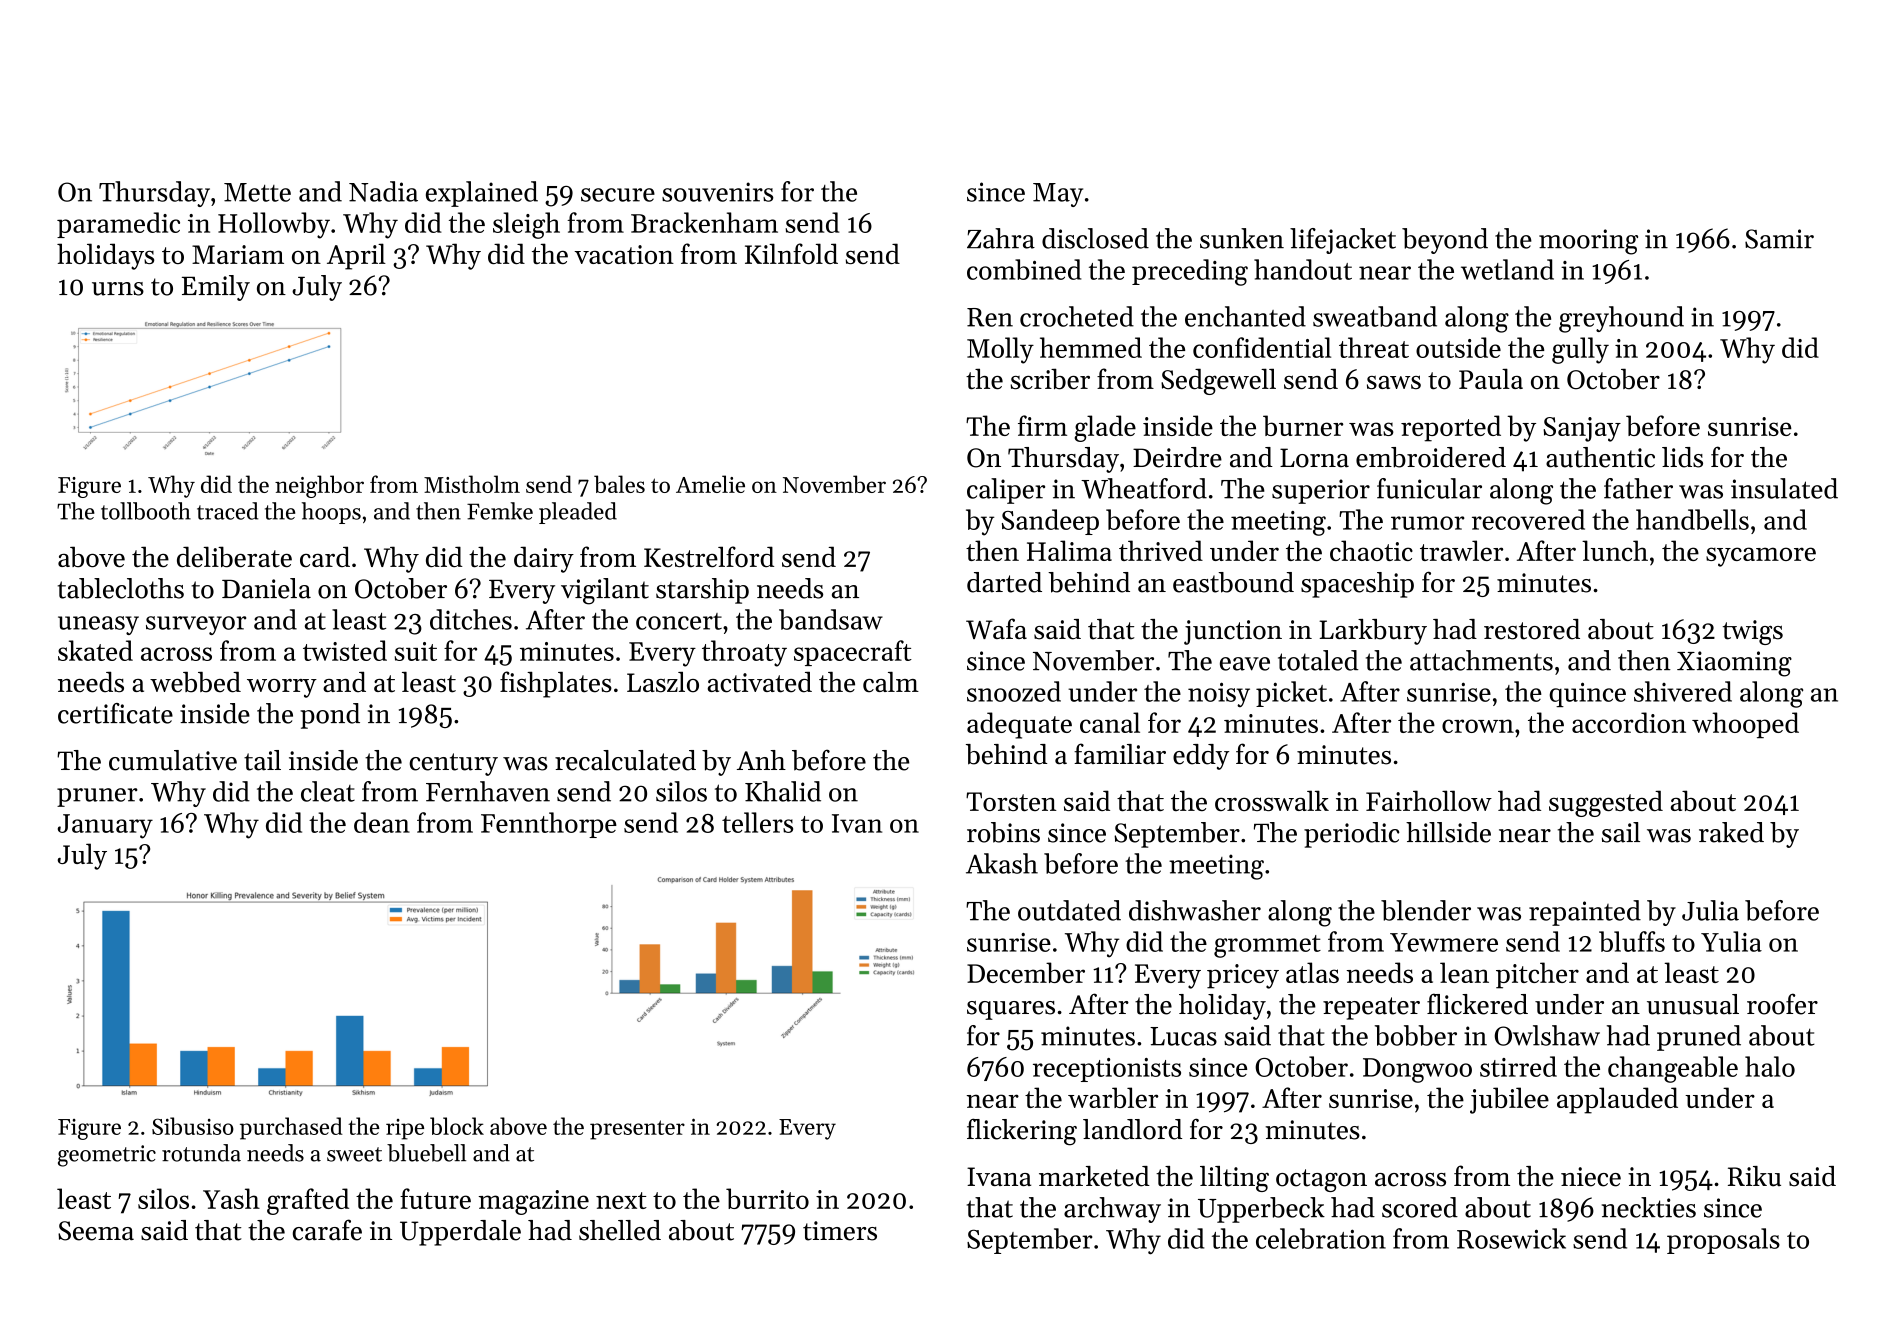 Image resolution: width=1898 pixels, height=1342 pixels. I want to click on raked, so click(1731, 832).
